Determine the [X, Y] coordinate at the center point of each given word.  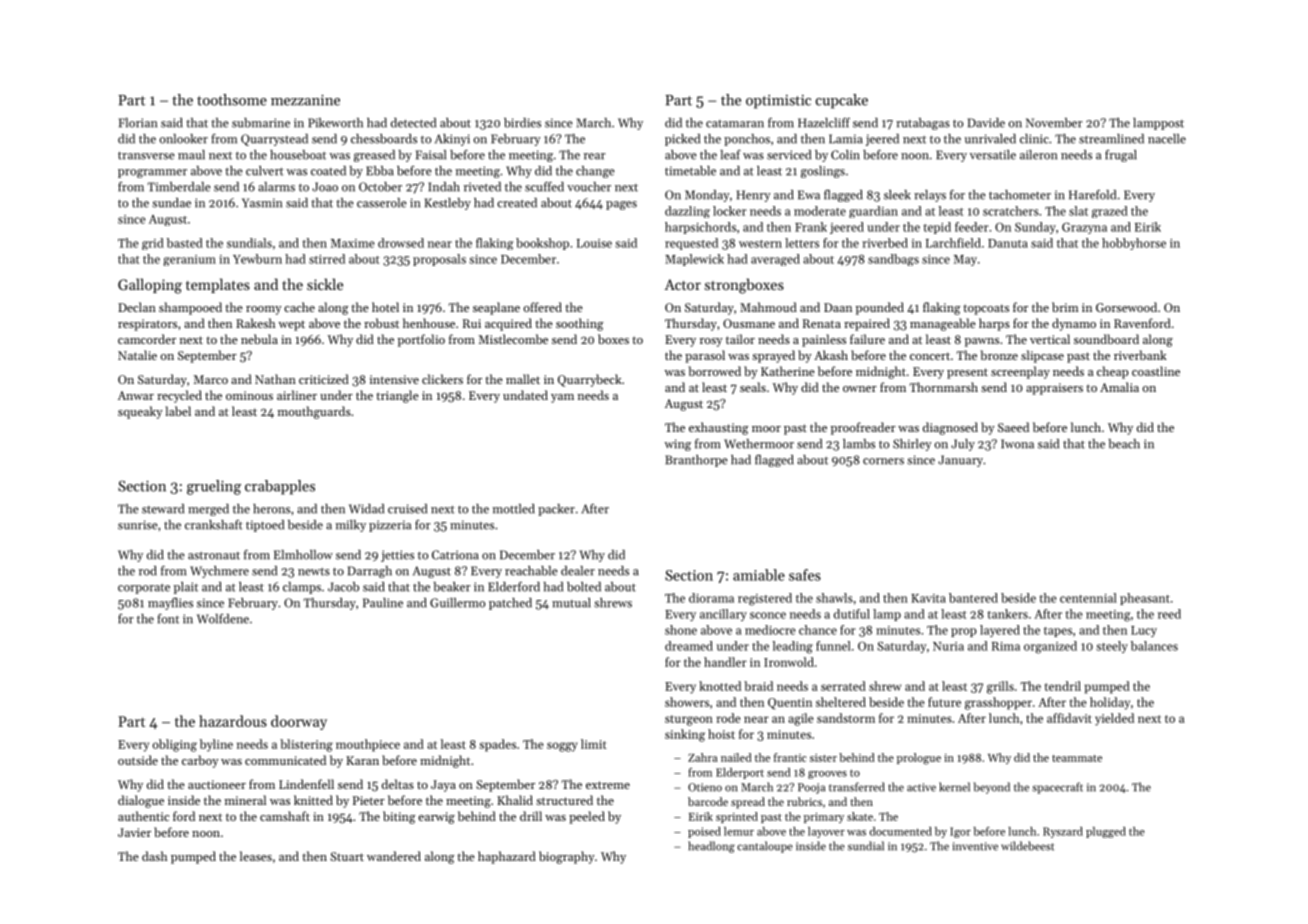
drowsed [401, 243]
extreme [608, 785]
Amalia [1119, 387]
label [178, 411]
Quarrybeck [590, 380]
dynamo [1074, 324]
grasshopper [998, 703]
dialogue [141, 801]
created [517, 203]
